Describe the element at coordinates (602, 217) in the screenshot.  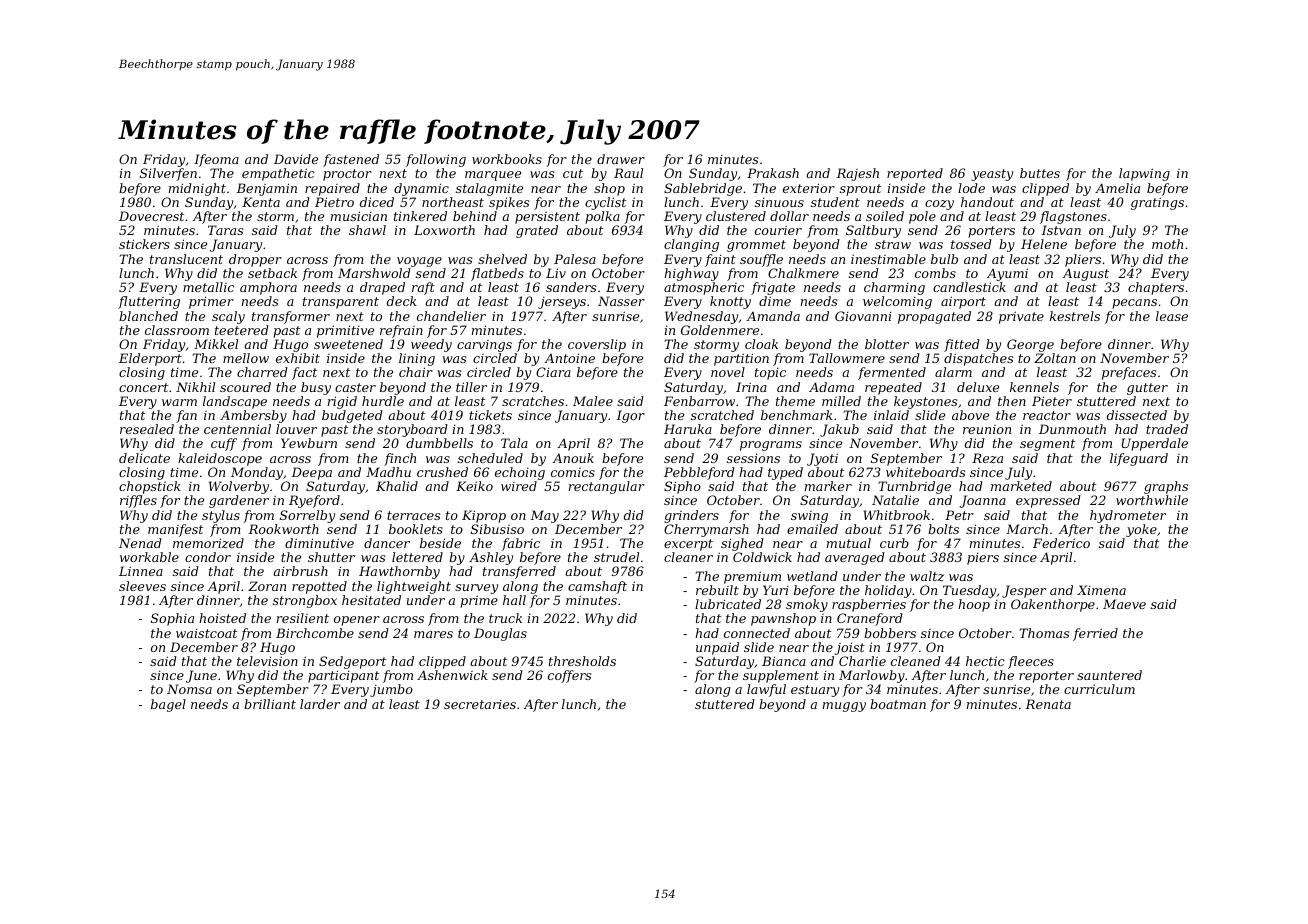
I see `polka` at that location.
